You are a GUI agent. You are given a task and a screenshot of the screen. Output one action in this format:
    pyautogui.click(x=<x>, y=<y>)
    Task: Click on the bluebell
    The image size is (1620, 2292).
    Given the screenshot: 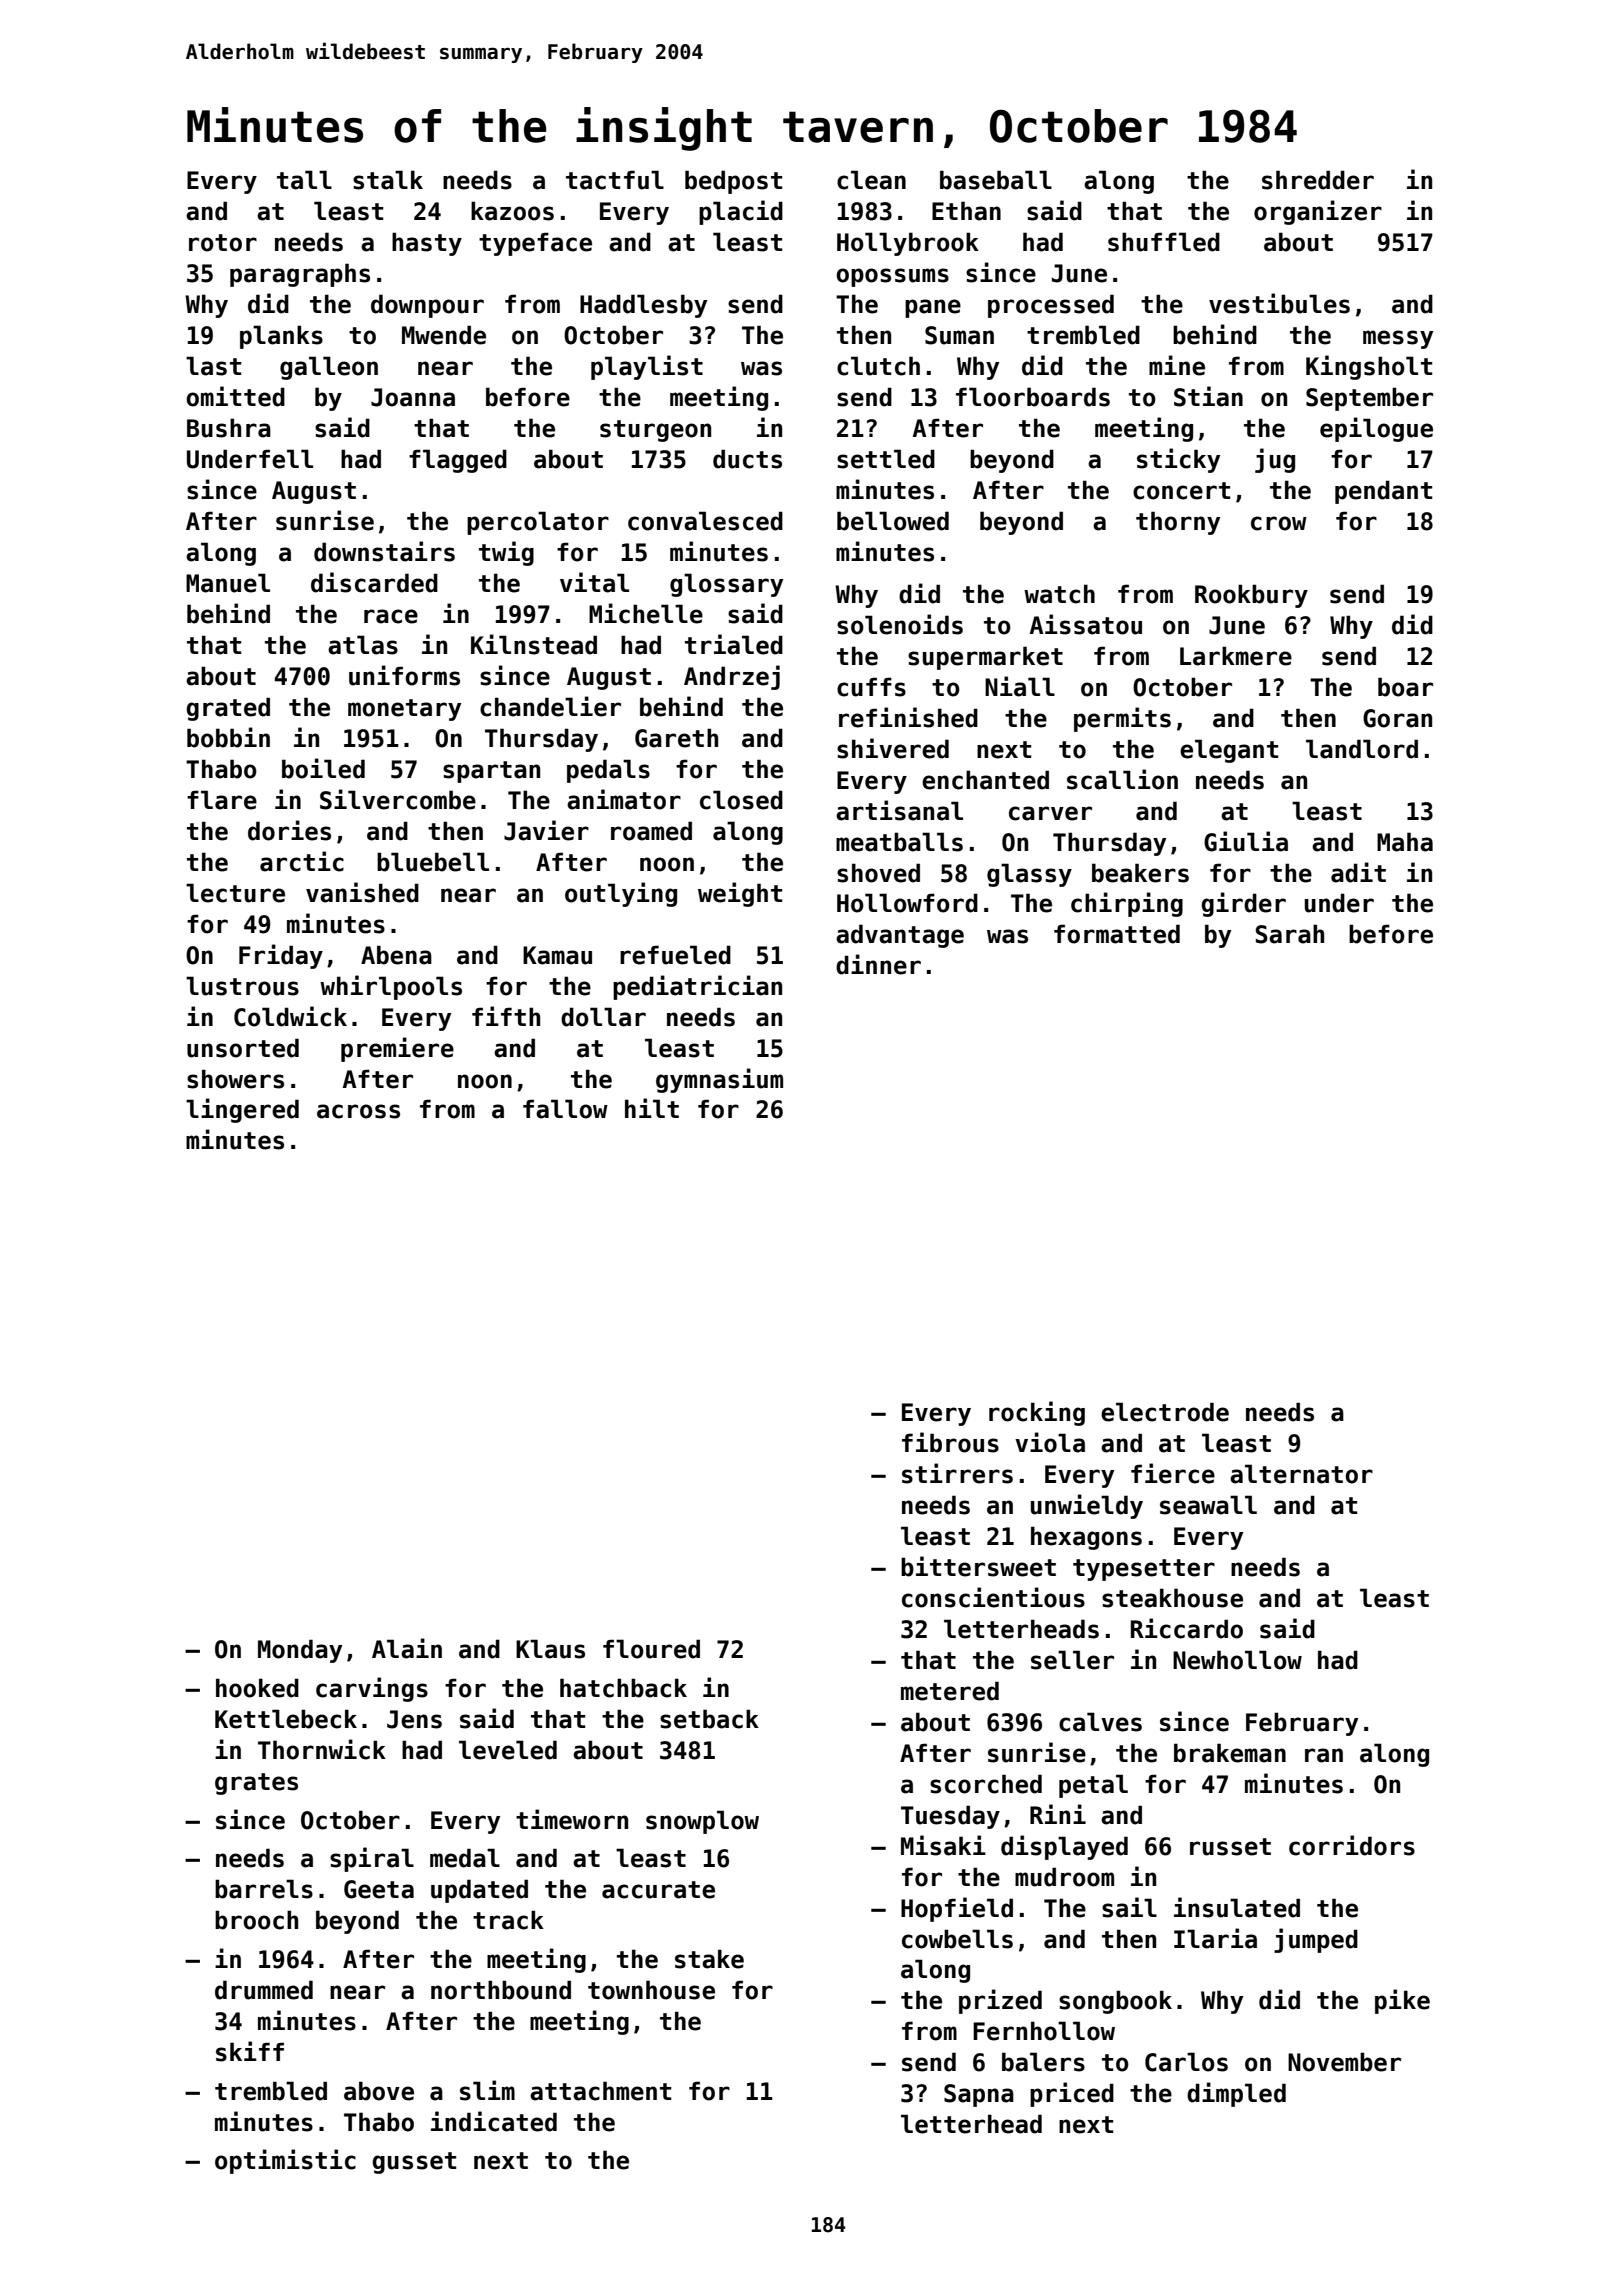 What is the action you would take?
    pyautogui.click(x=433, y=862)
